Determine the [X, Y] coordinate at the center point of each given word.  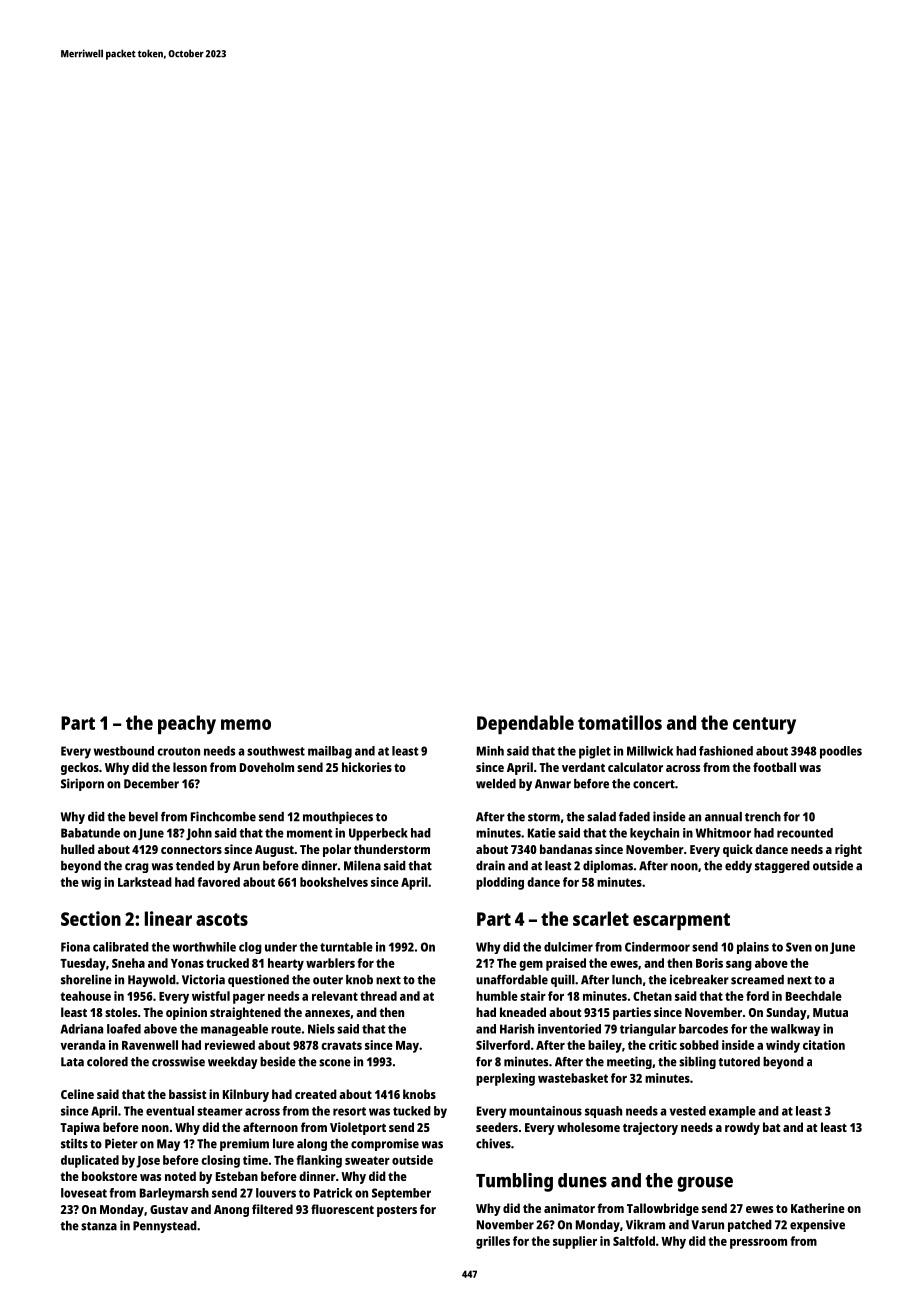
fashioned [726, 751]
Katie [542, 833]
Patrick [333, 1193]
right [848, 850]
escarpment [681, 921]
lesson [190, 767]
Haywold [152, 981]
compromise [385, 1144]
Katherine [818, 1208]
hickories [367, 767]
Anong [231, 1211]
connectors [191, 850]
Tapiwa [80, 1128]
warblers [330, 963]
